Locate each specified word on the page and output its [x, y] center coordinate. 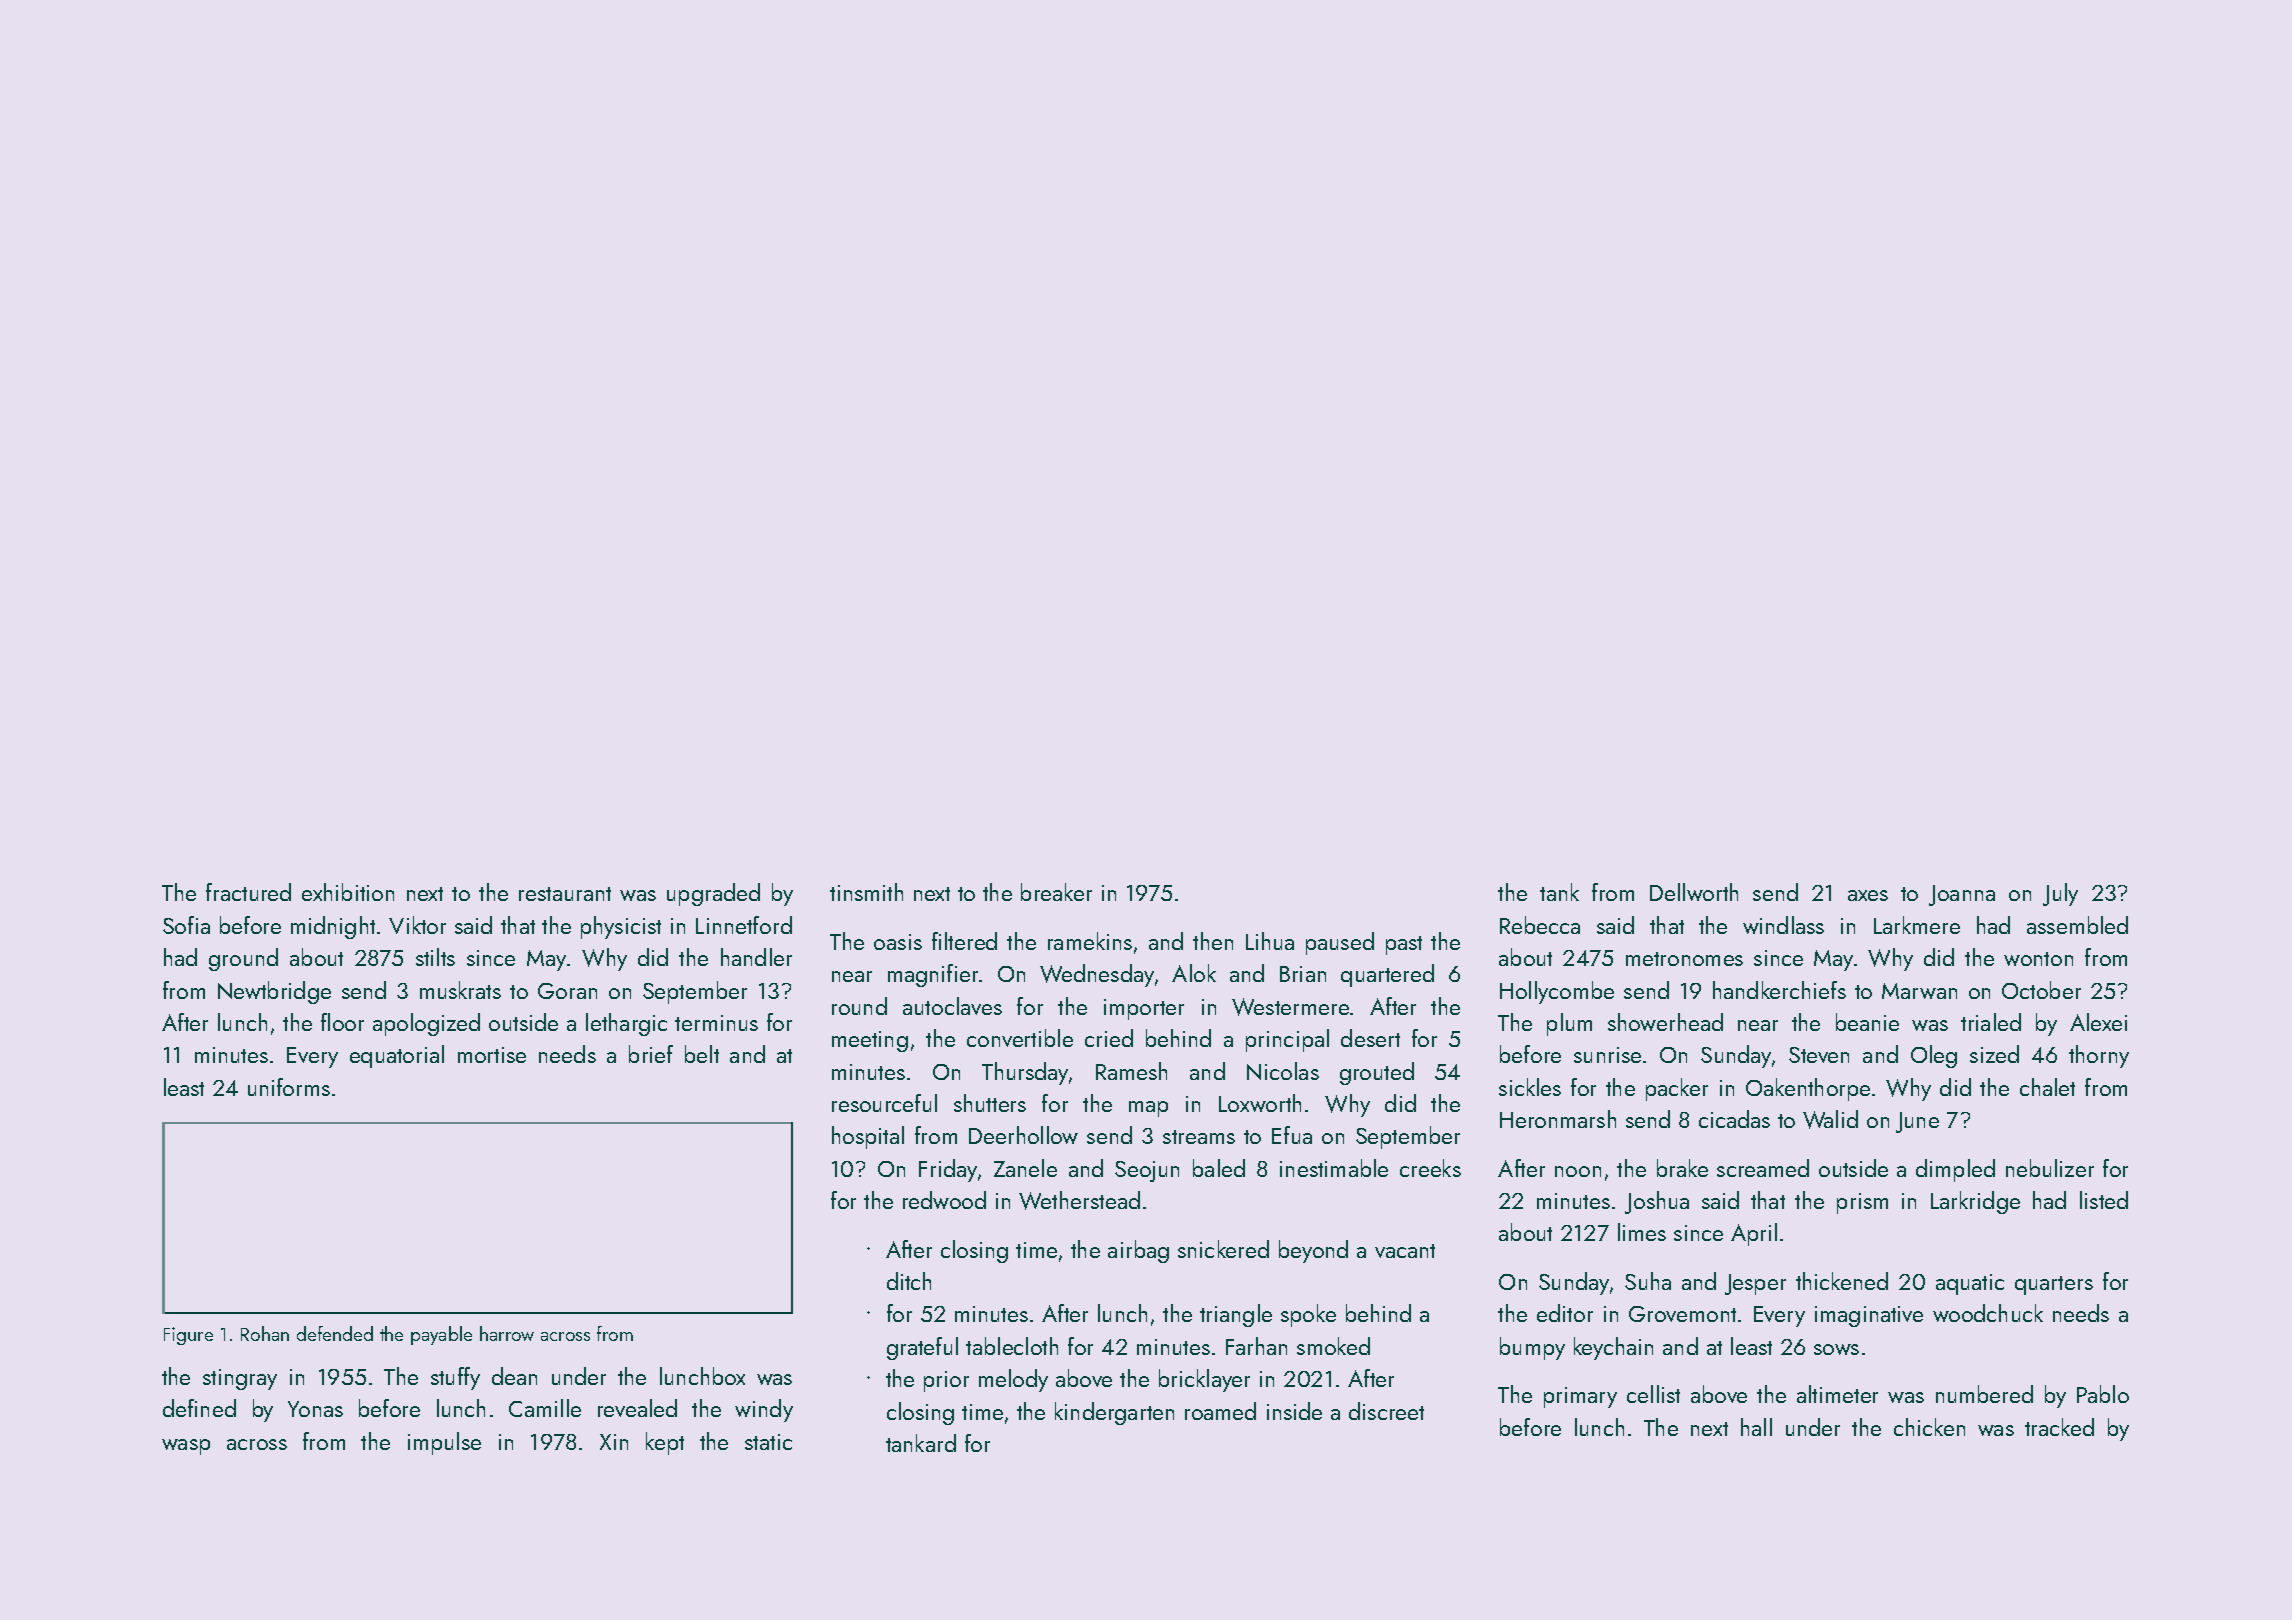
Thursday [1025, 1073]
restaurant [565, 894]
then [1213, 941]
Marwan [1919, 991]
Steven [1819, 1055]
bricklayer [1204, 1380]
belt [702, 1054]
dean [514, 1376]
